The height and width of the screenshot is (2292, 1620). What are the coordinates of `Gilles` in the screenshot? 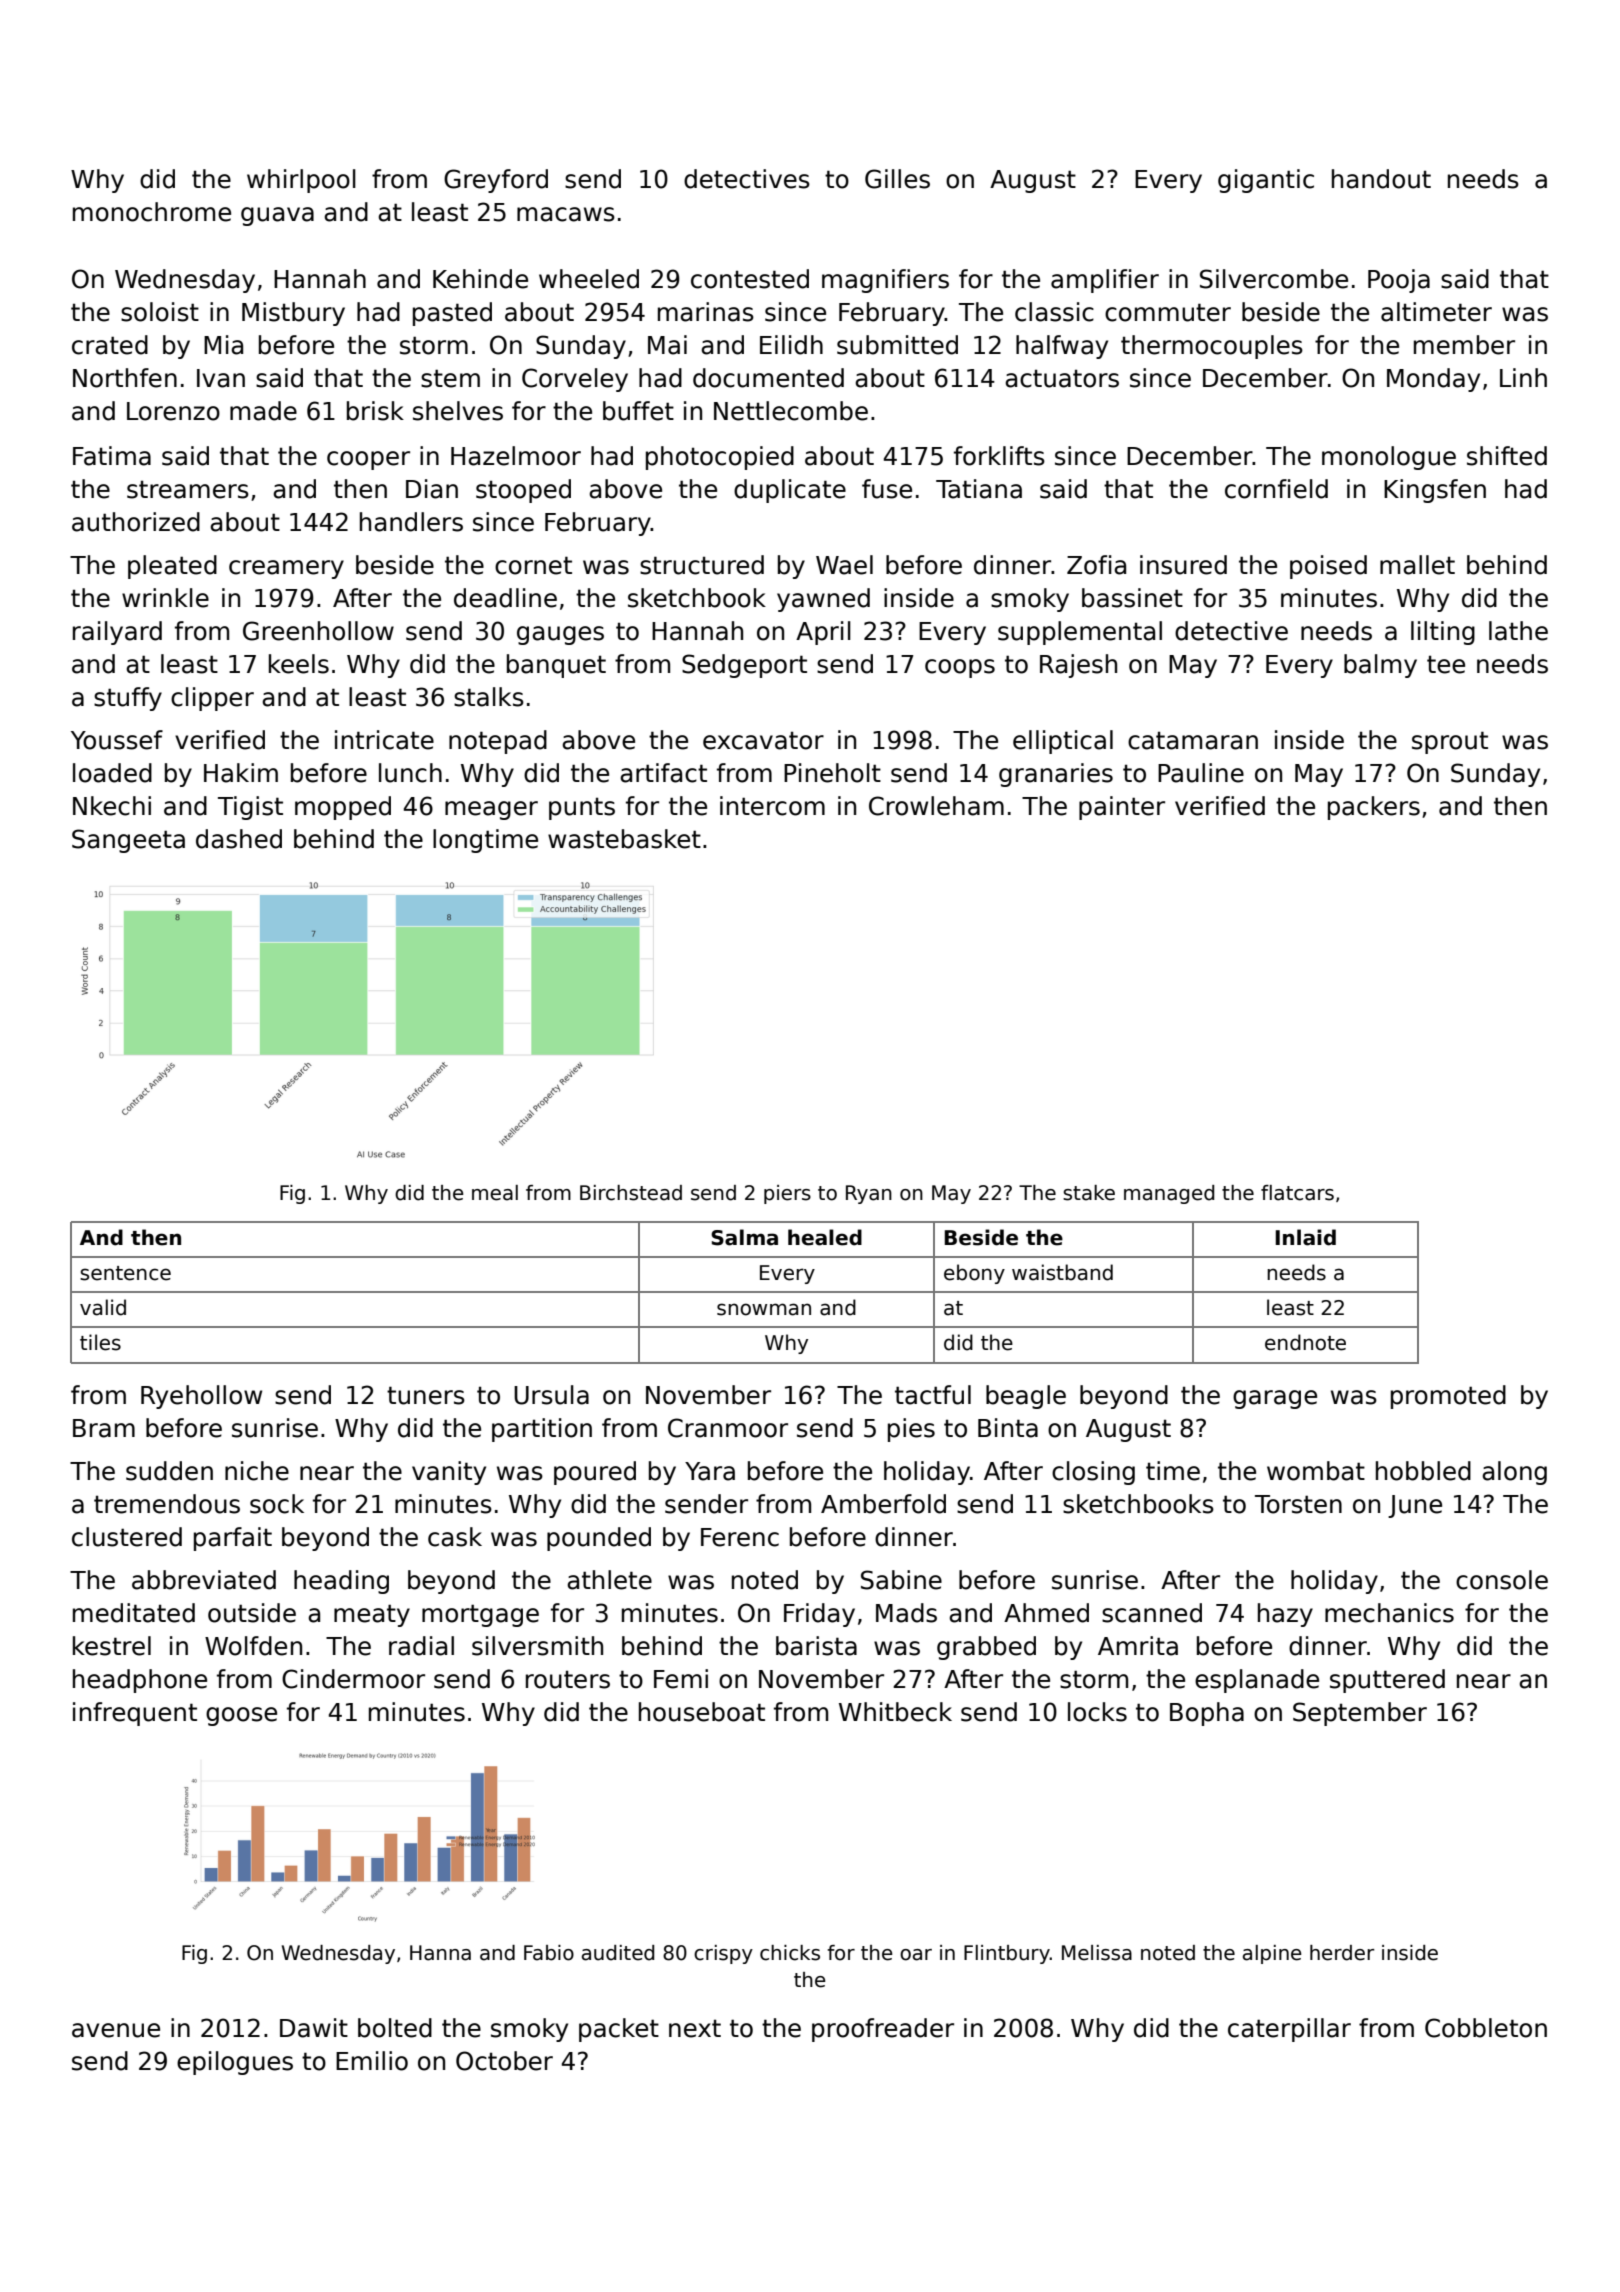 It's located at (897, 179).
